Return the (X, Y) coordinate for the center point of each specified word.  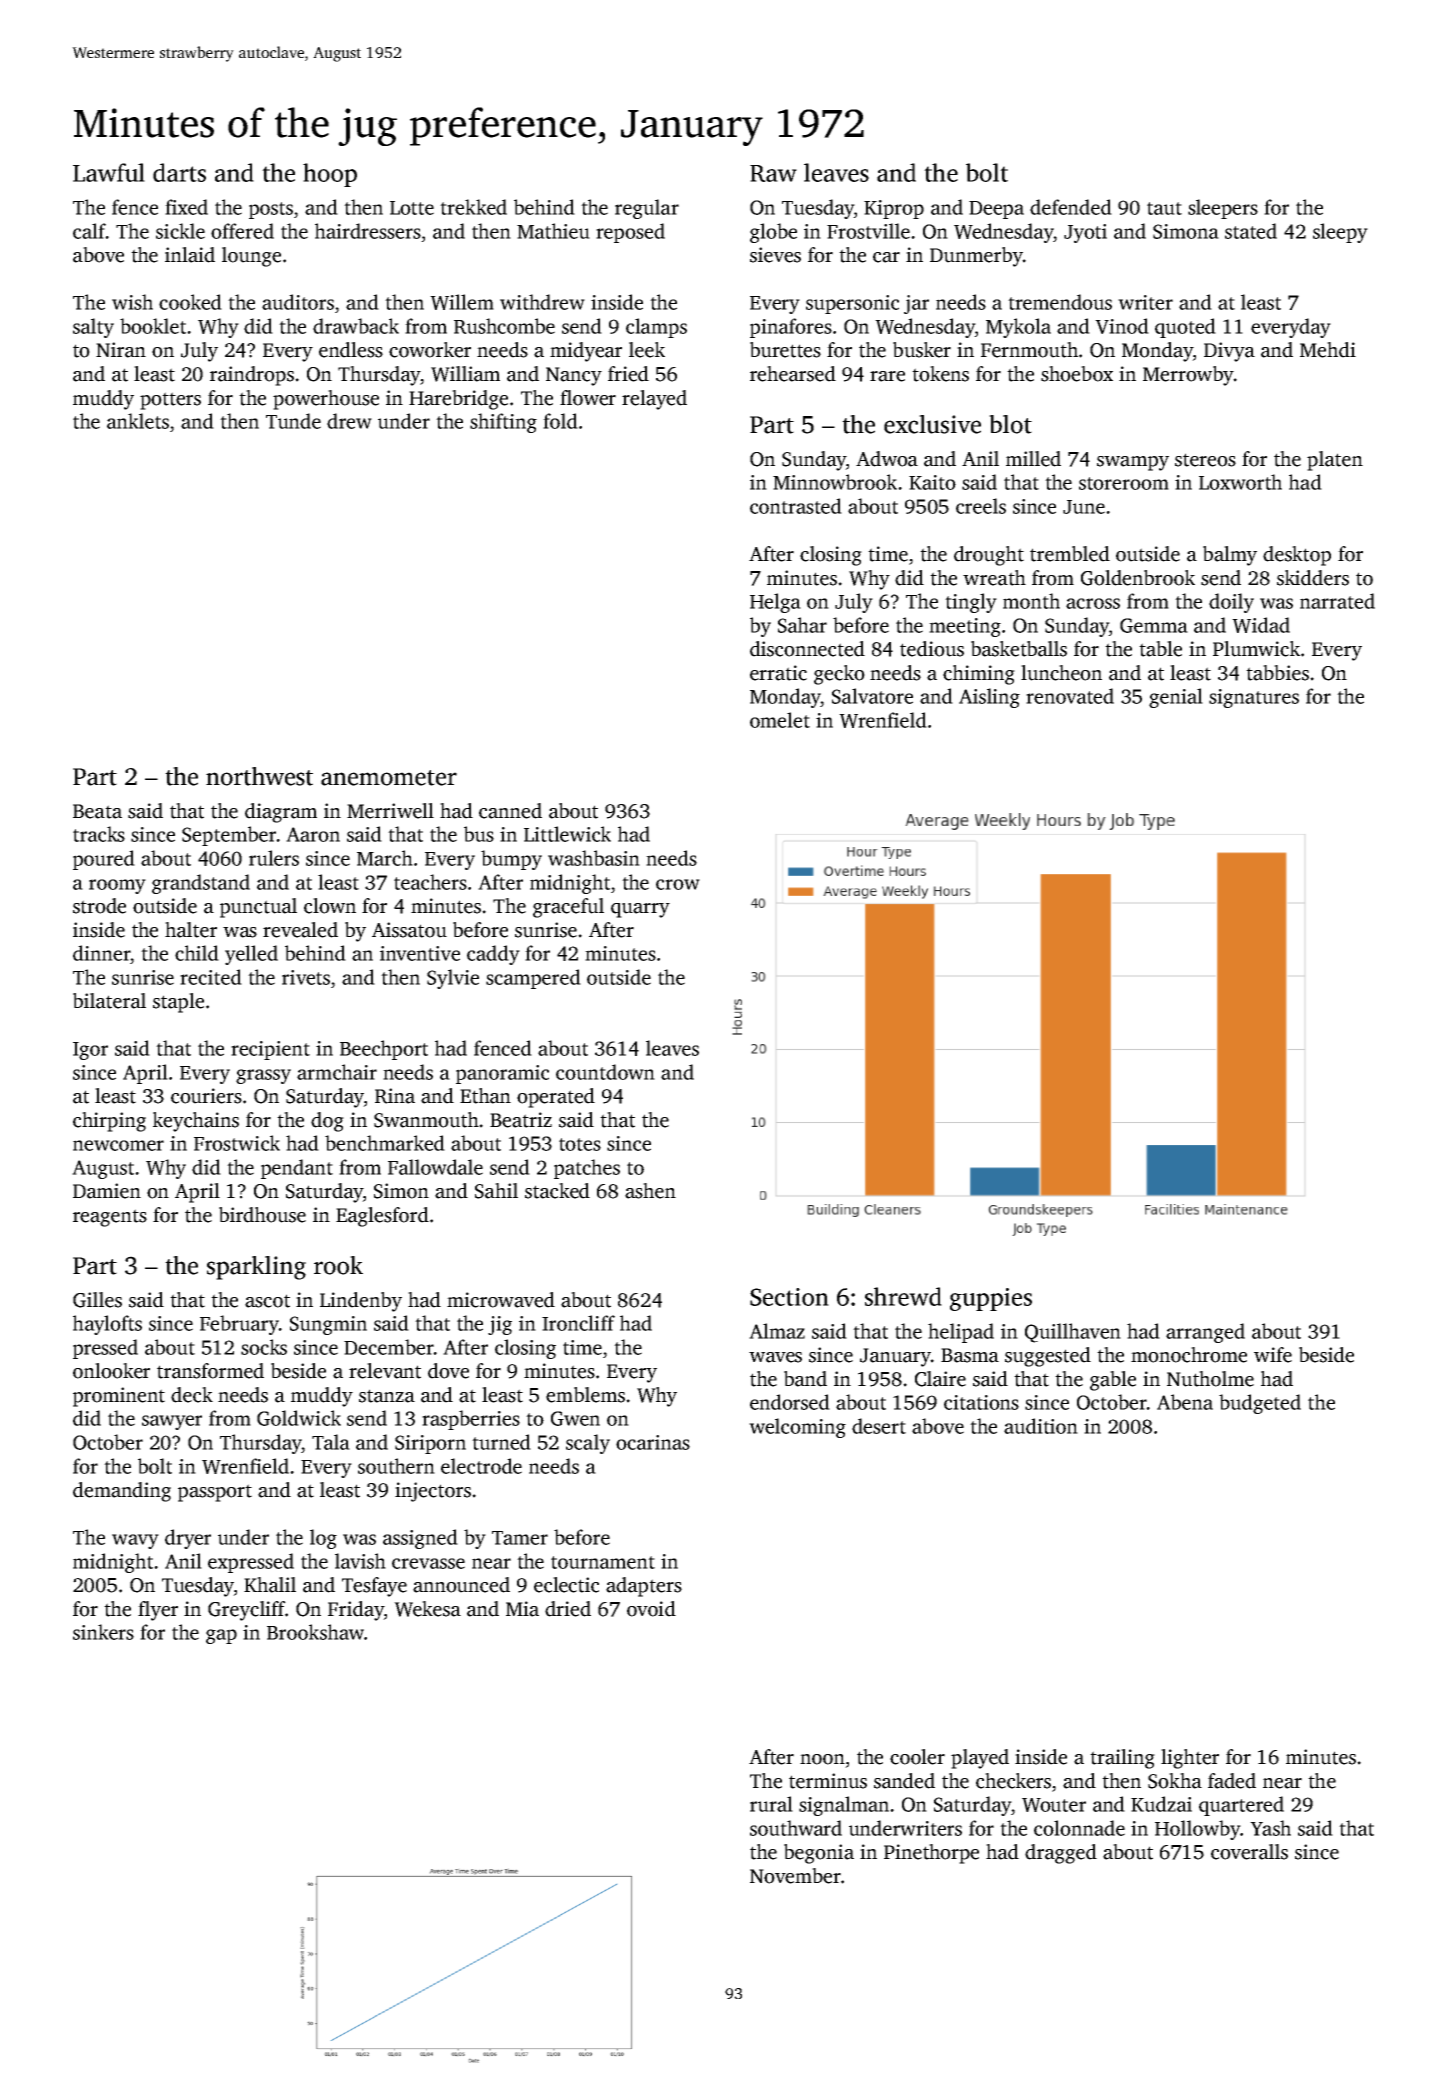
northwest (259, 776)
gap (221, 1636)
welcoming (797, 1428)
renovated (1070, 696)
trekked (473, 207)
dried (568, 1609)
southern (396, 1466)
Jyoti (1085, 233)
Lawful (109, 172)
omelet (780, 720)
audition (1041, 1426)
